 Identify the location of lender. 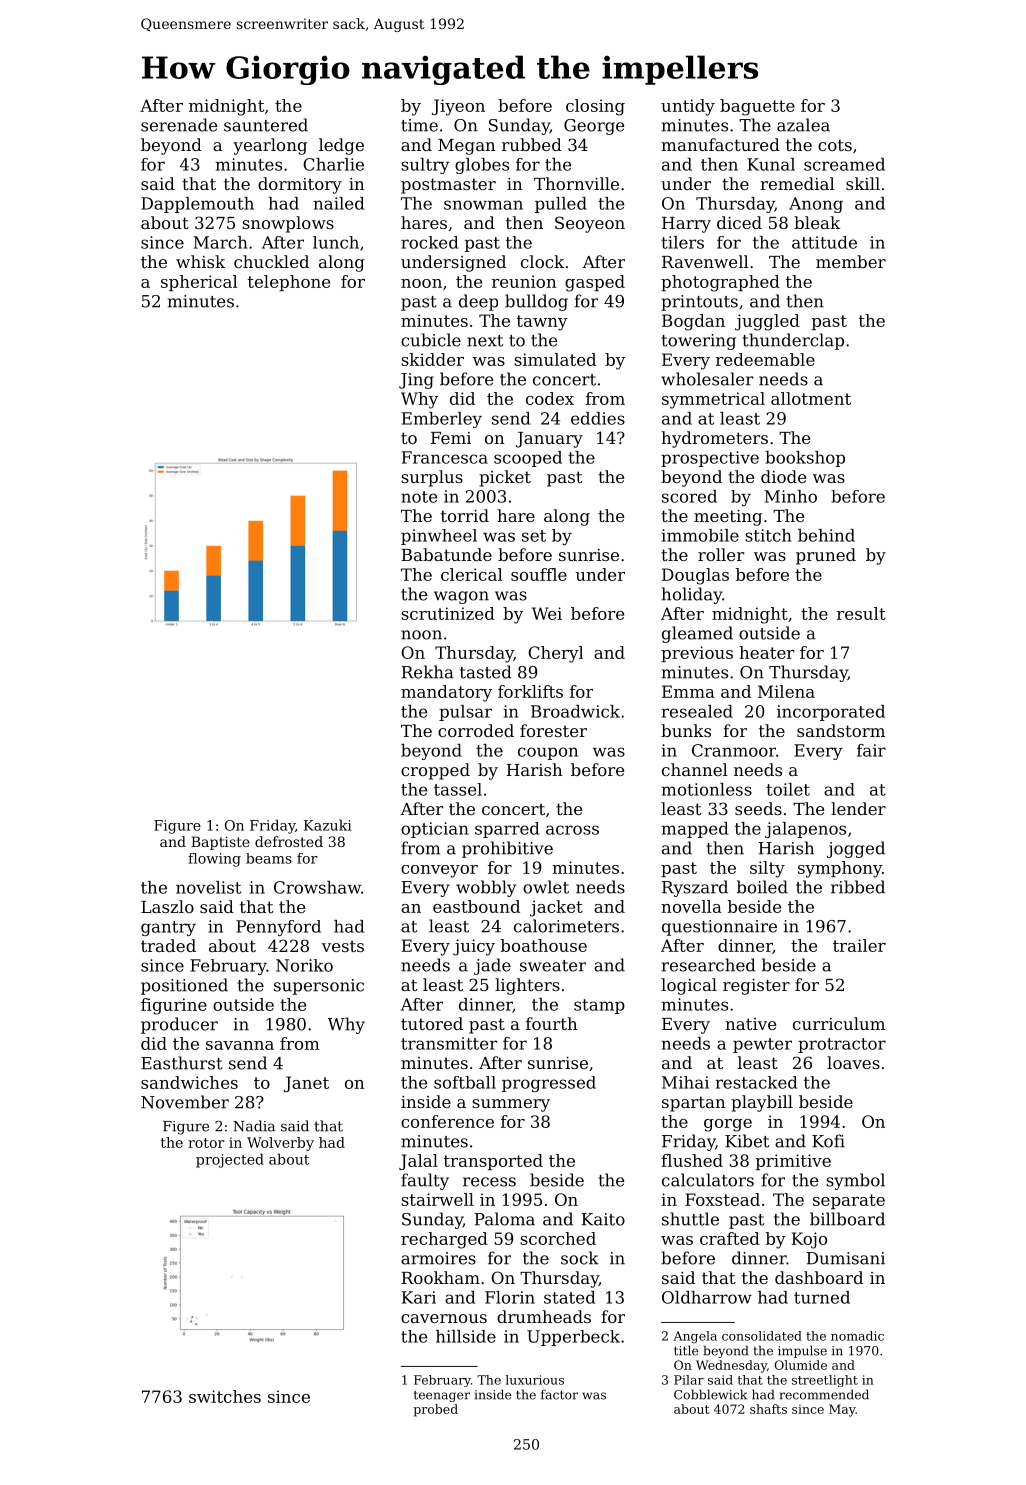
(858, 808).
